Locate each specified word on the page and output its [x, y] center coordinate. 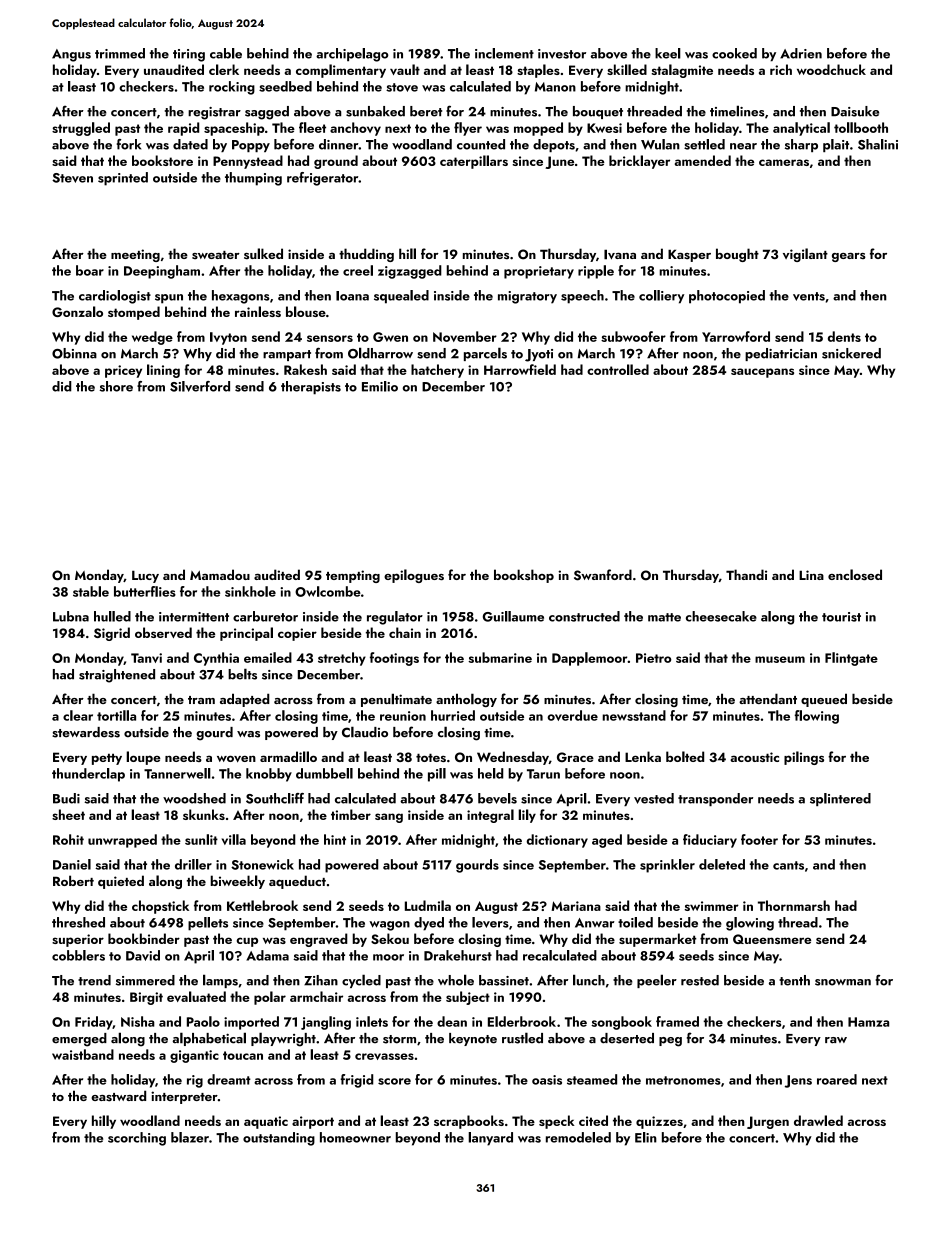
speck [557, 1122]
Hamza [868, 1022]
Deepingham [162, 272]
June [559, 162]
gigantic [194, 1056]
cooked [734, 53]
